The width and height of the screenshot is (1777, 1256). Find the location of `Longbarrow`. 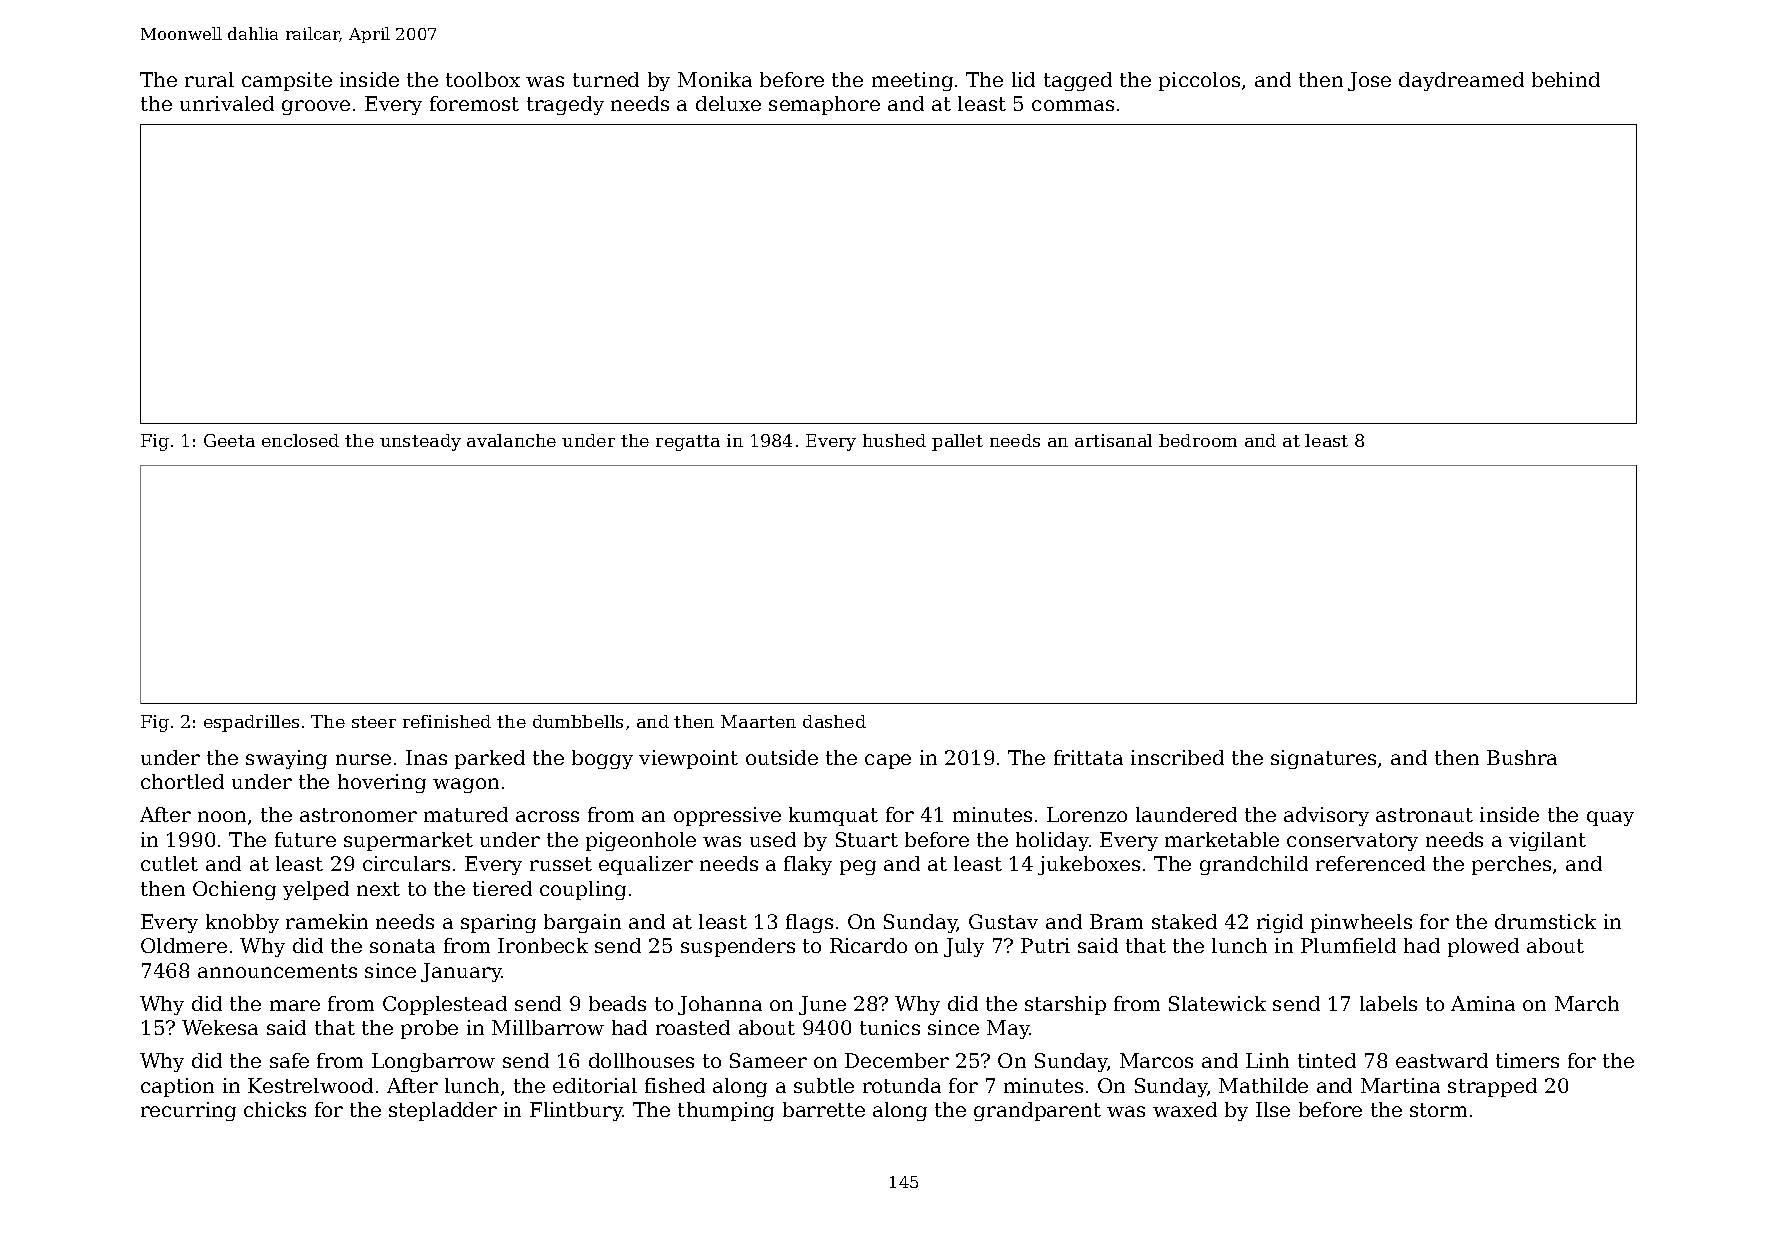

Longbarrow is located at coordinates (433, 1062).
